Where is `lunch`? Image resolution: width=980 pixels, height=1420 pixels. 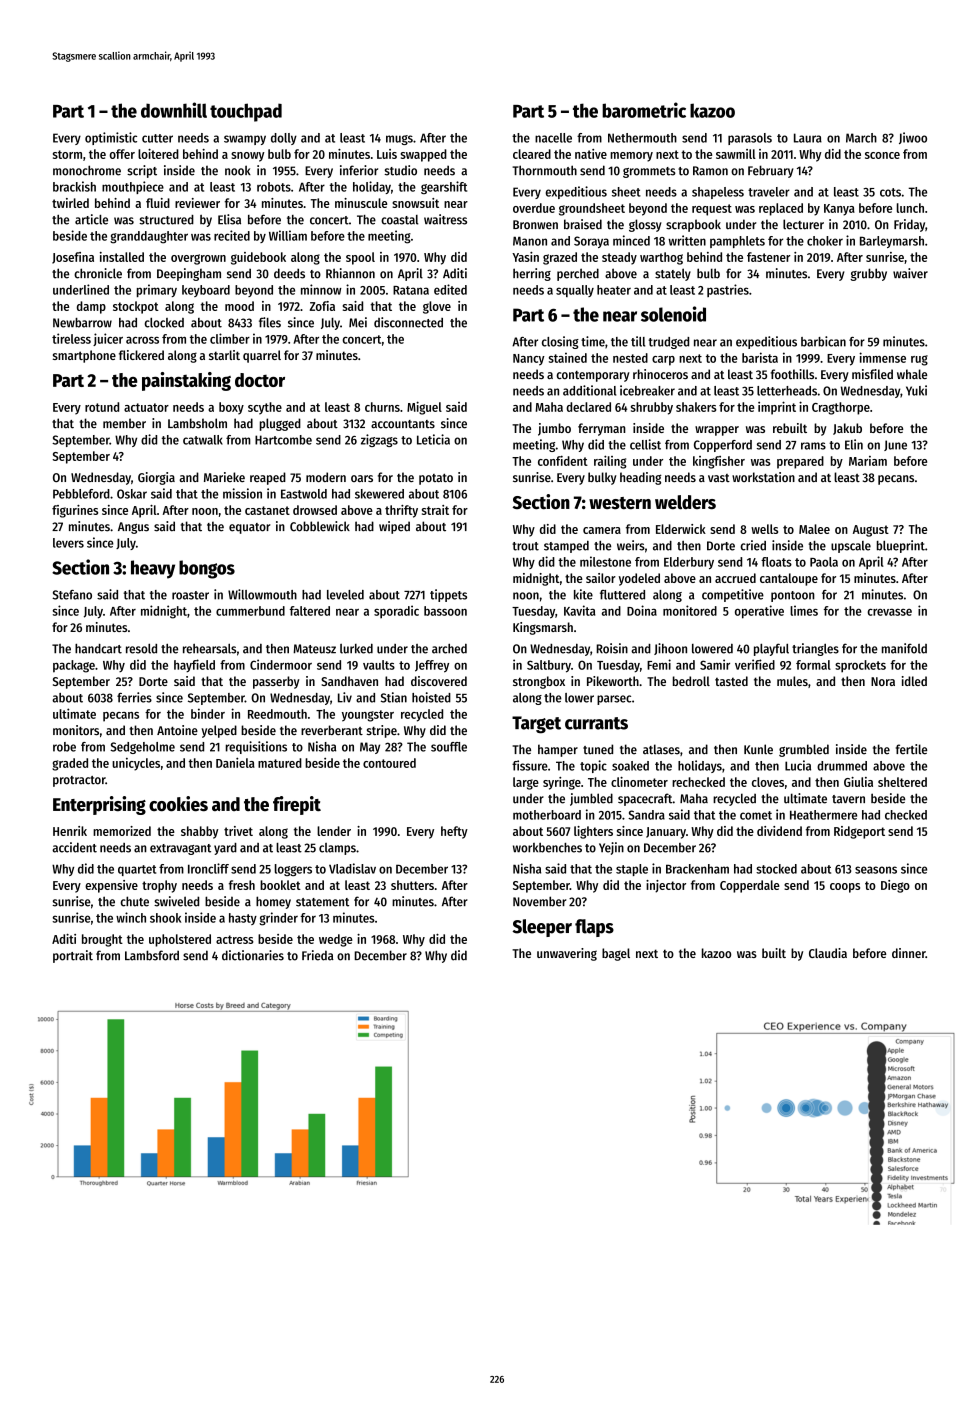 lunch is located at coordinates (910, 208).
